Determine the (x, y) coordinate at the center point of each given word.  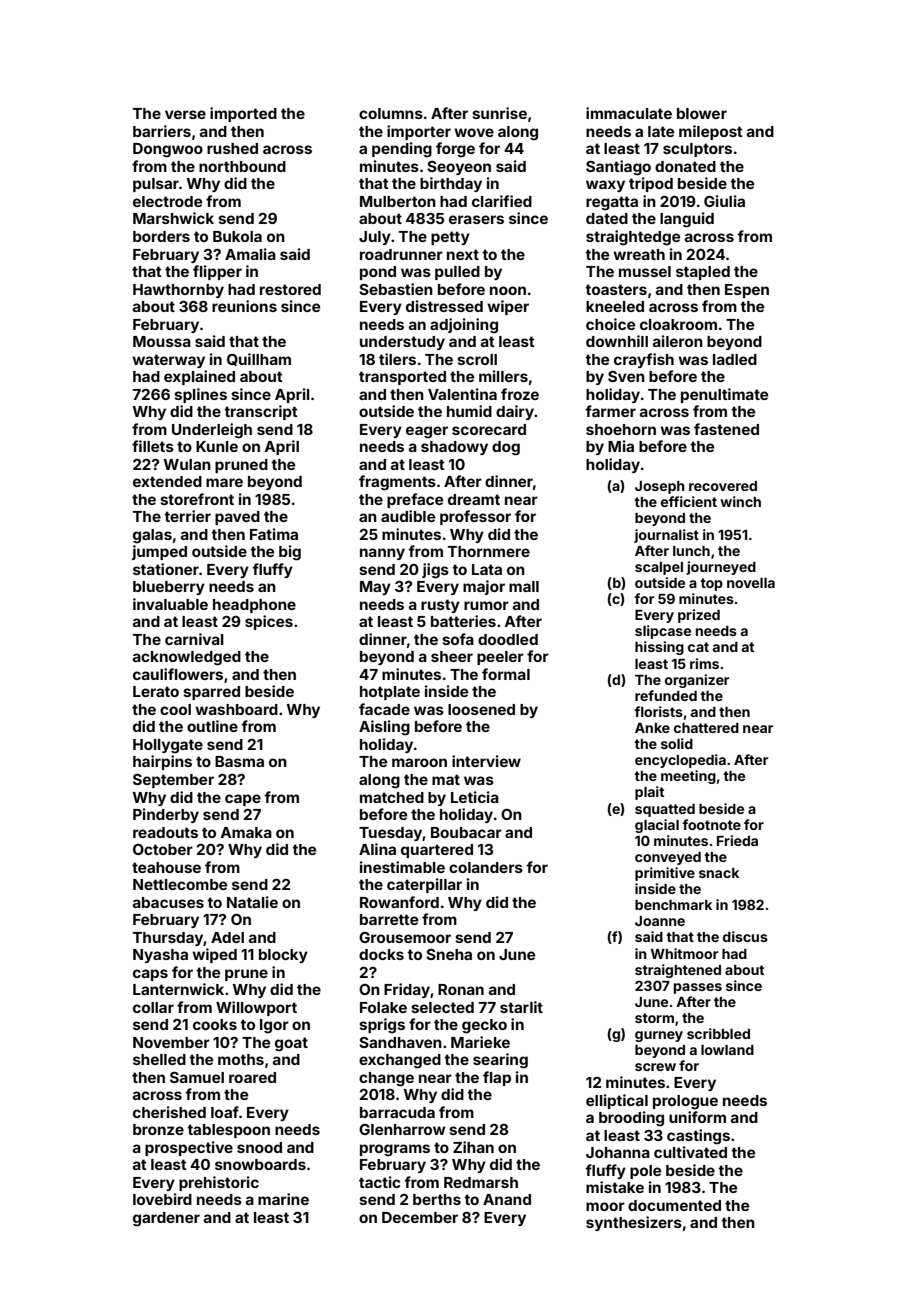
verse (185, 114)
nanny (382, 554)
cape (243, 800)
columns (391, 113)
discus (745, 936)
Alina (377, 849)
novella (751, 583)
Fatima (274, 534)
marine (283, 1199)
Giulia (724, 201)
